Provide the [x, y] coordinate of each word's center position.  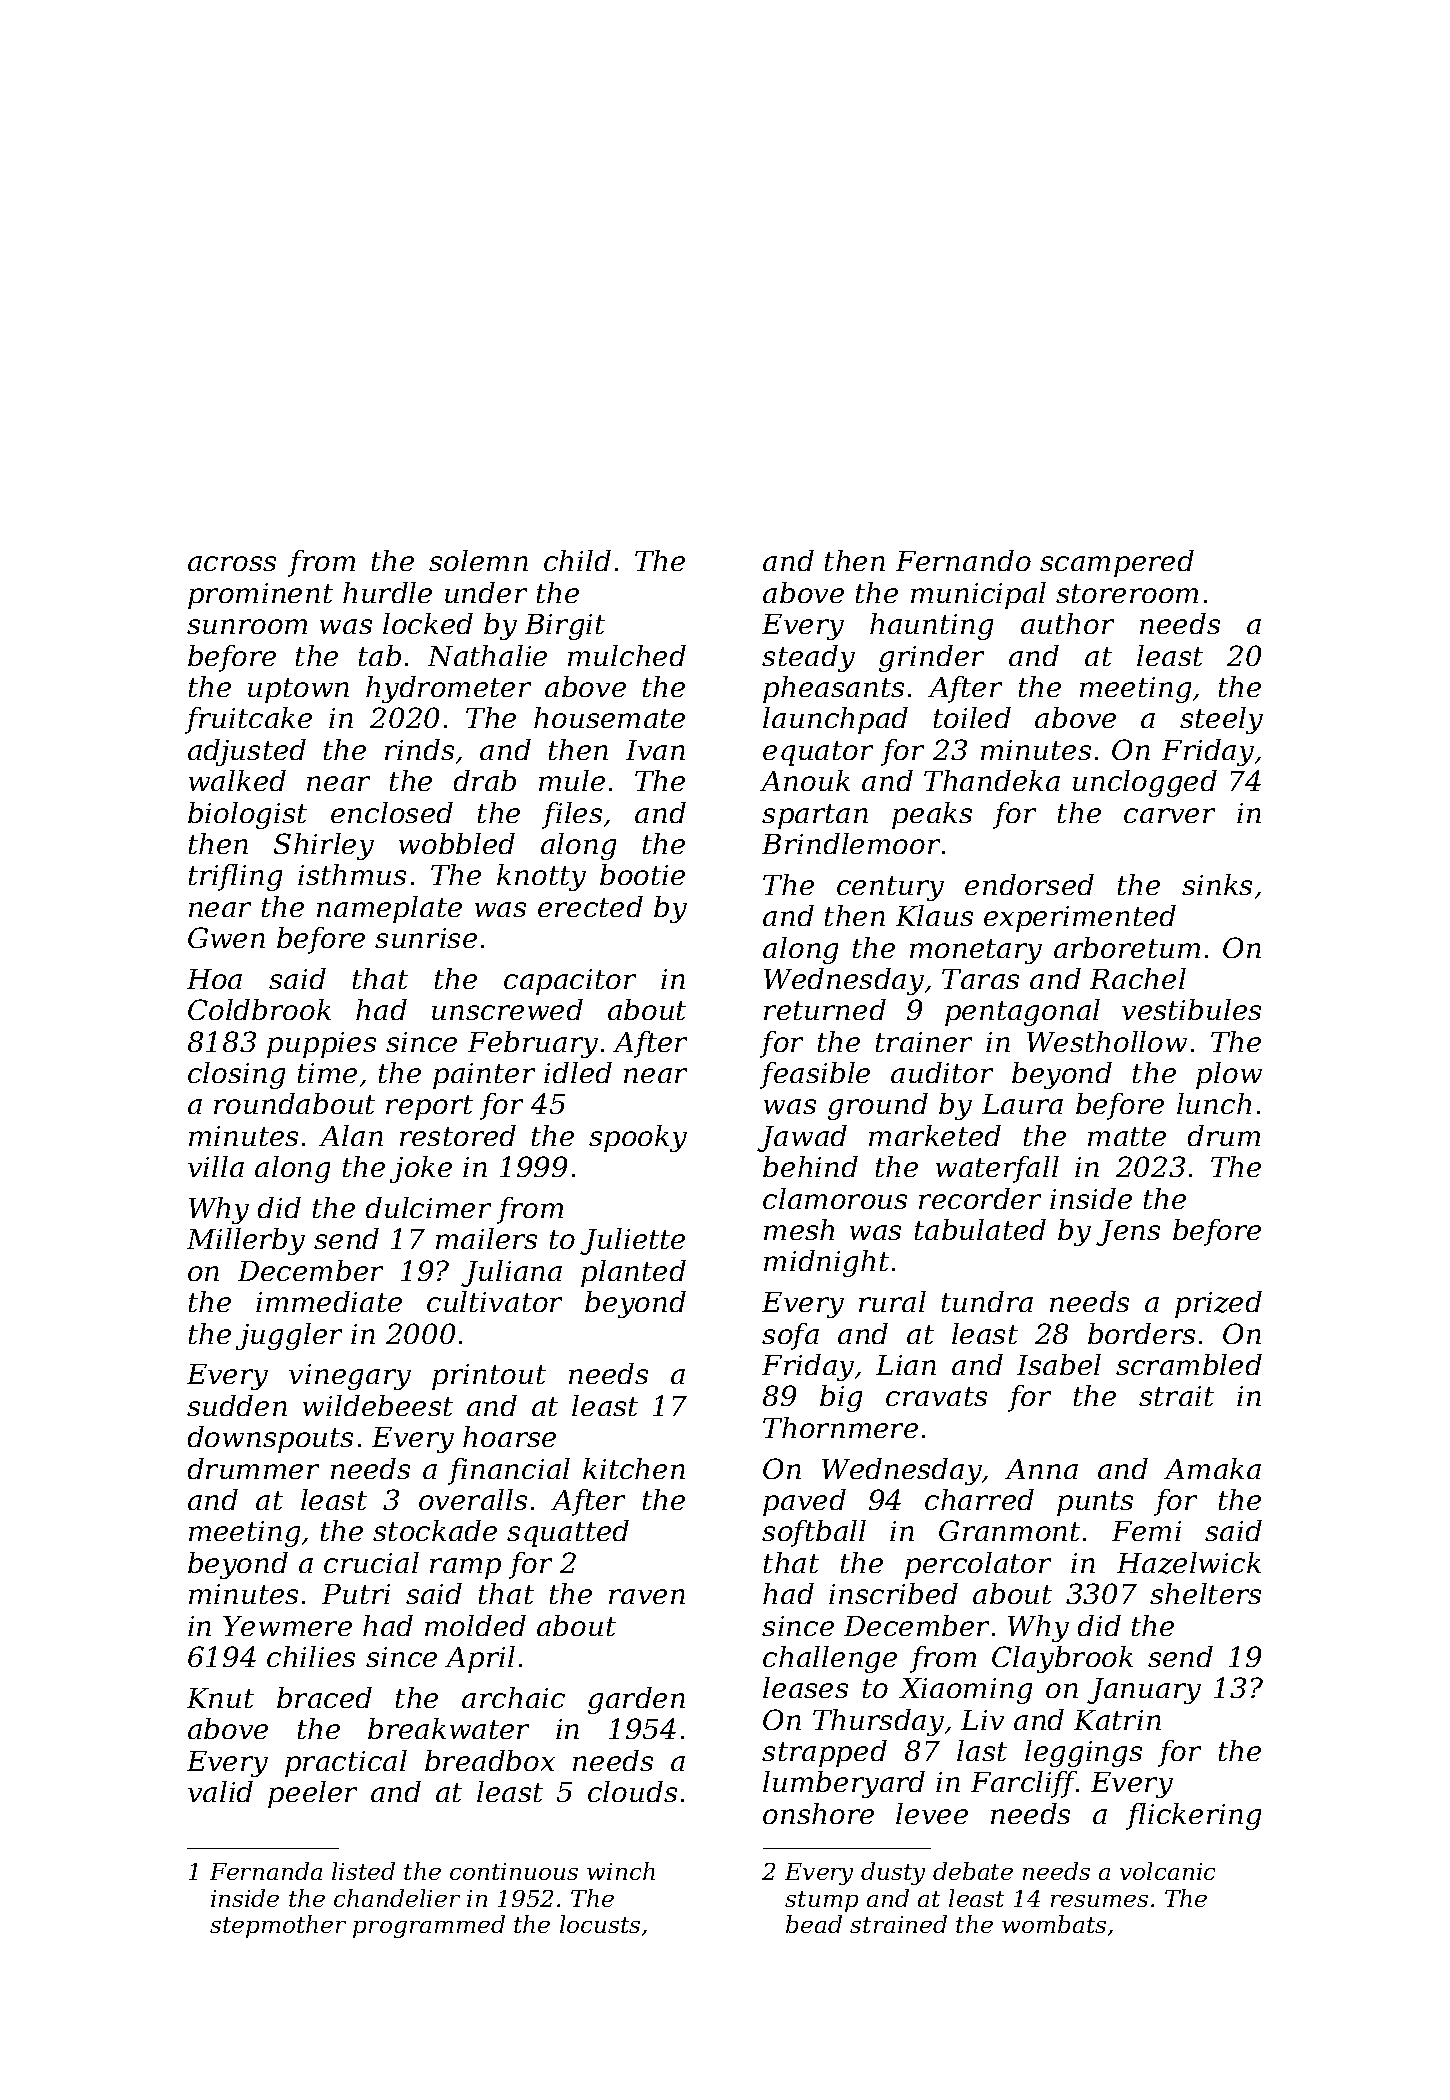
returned [825, 1009]
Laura [1022, 1104]
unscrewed [507, 1009]
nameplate [389, 909]
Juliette [632, 1241]
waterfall [997, 1169]
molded [475, 1625]
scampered [1117, 563]
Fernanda [266, 1871]
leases [805, 1687]
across [232, 563]
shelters [1205, 1593]
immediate [329, 1301]
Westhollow [1107, 1041]
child [577, 560]
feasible [815, 1075]
